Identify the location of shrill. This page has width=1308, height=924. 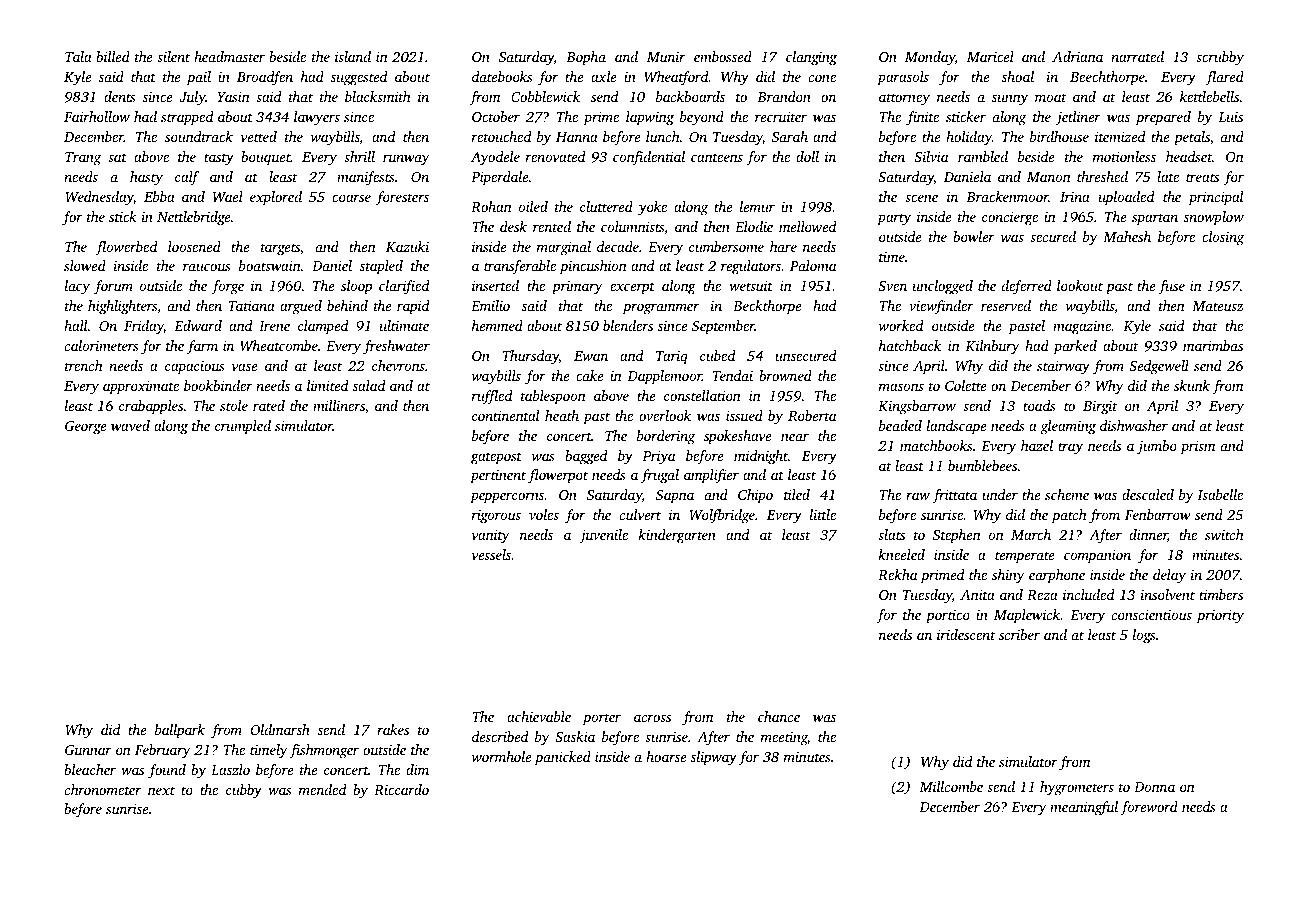
(359, 156).
